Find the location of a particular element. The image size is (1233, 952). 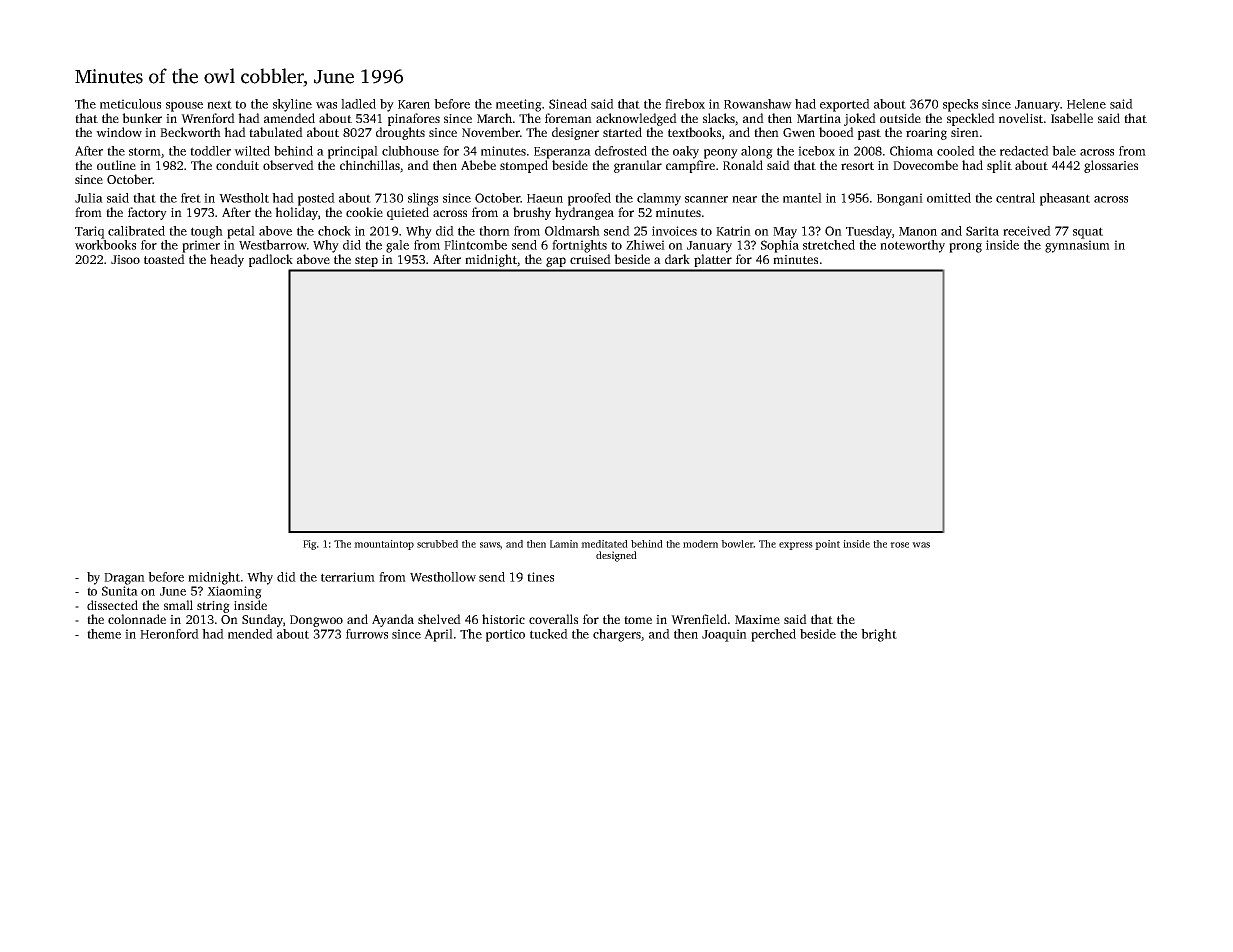

fret is located at coordinates (191, 198).
